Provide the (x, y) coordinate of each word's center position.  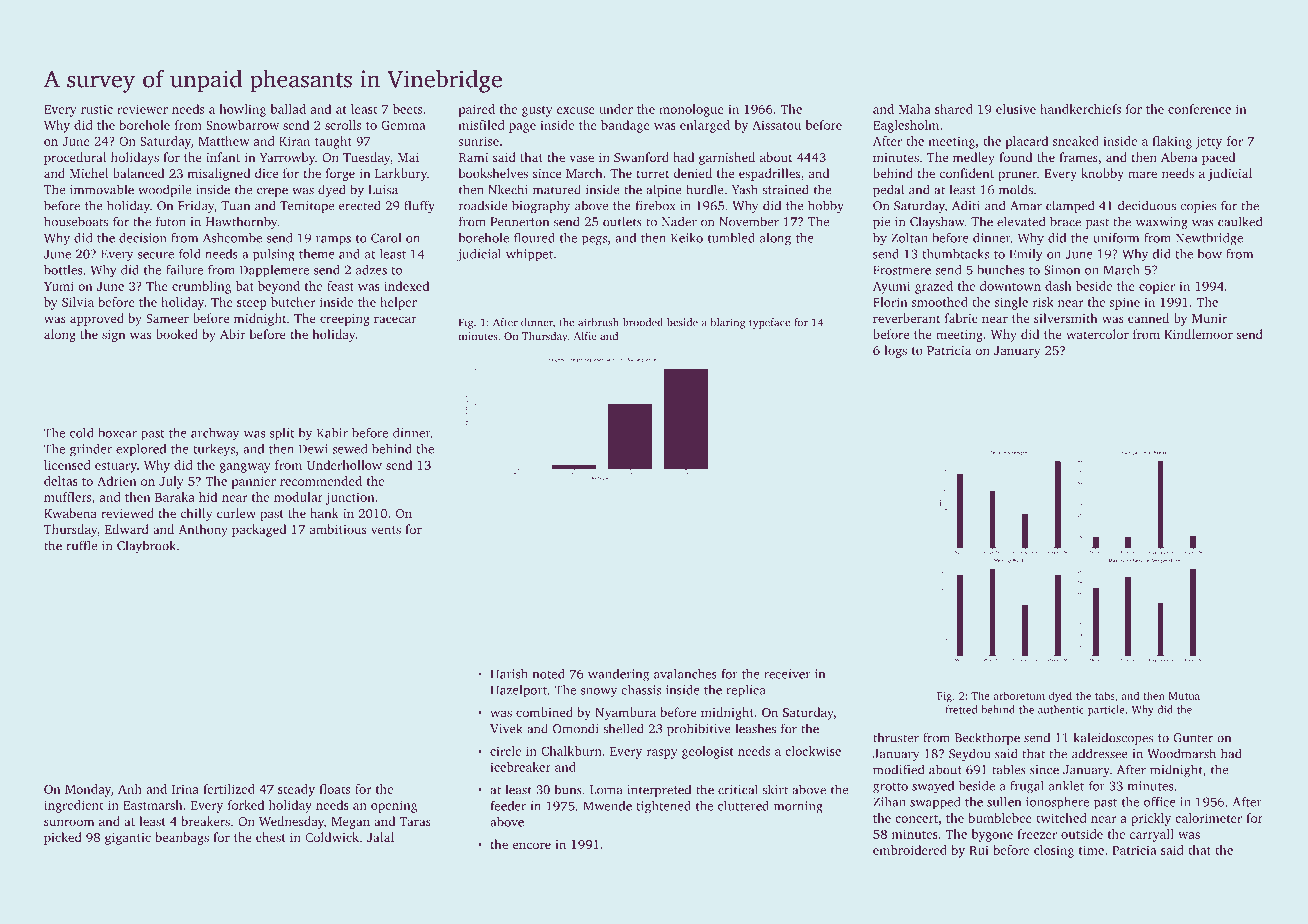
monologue (691, 110)
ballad (288, 109)
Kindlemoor (1198, 334)
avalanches (685, 674)
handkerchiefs (1080, 109)
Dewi (313, 449)
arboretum (1019, 695)
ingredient (73, 806)
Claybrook (146, 546)
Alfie (585, 336)
